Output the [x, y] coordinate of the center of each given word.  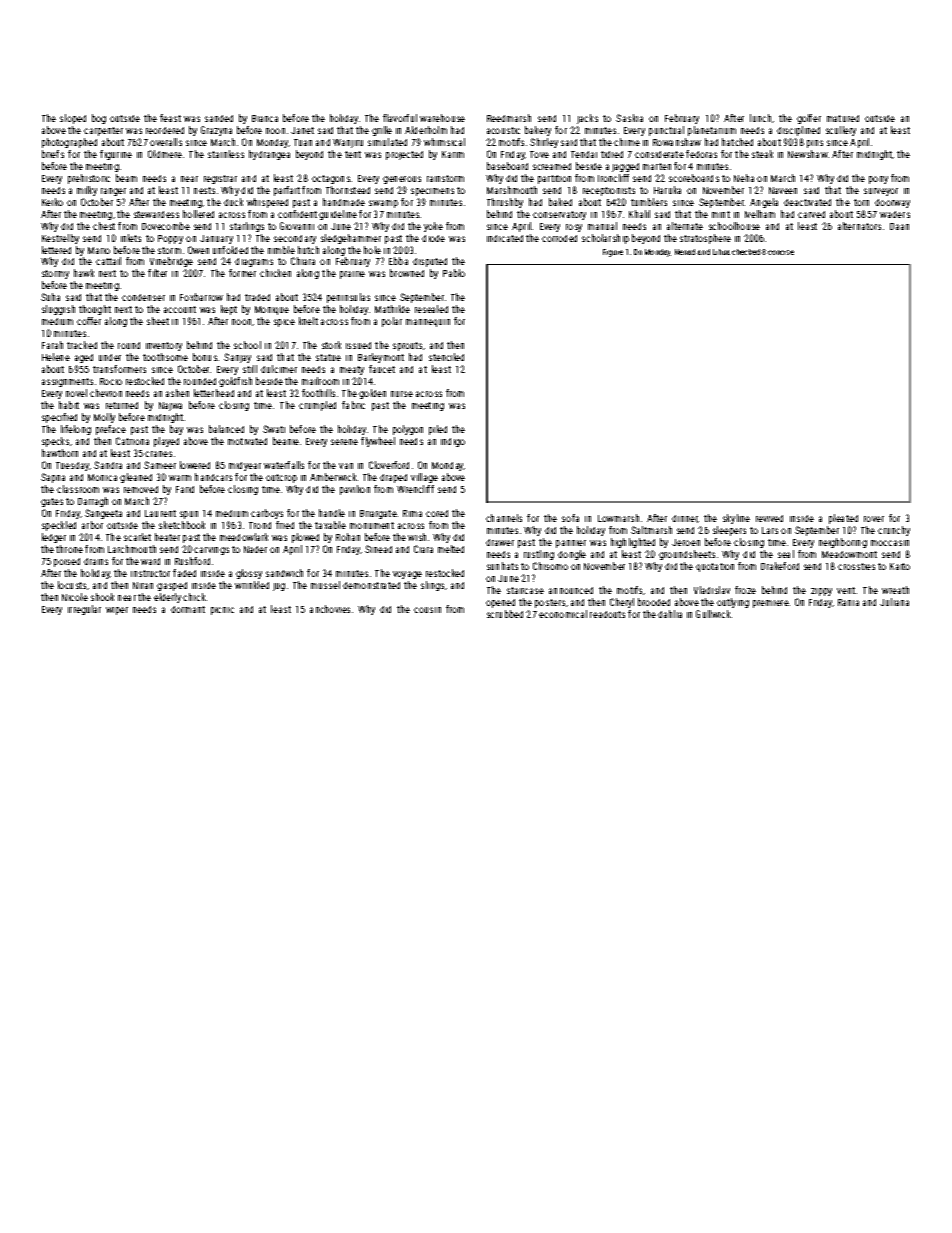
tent [353, 154]
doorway [892, 203]
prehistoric [89, 179]
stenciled [446, 357]
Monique [272, 310]
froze [745, 590]
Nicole [75, 597]
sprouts [407, 346]
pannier [571, 544]
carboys [267, 514]
